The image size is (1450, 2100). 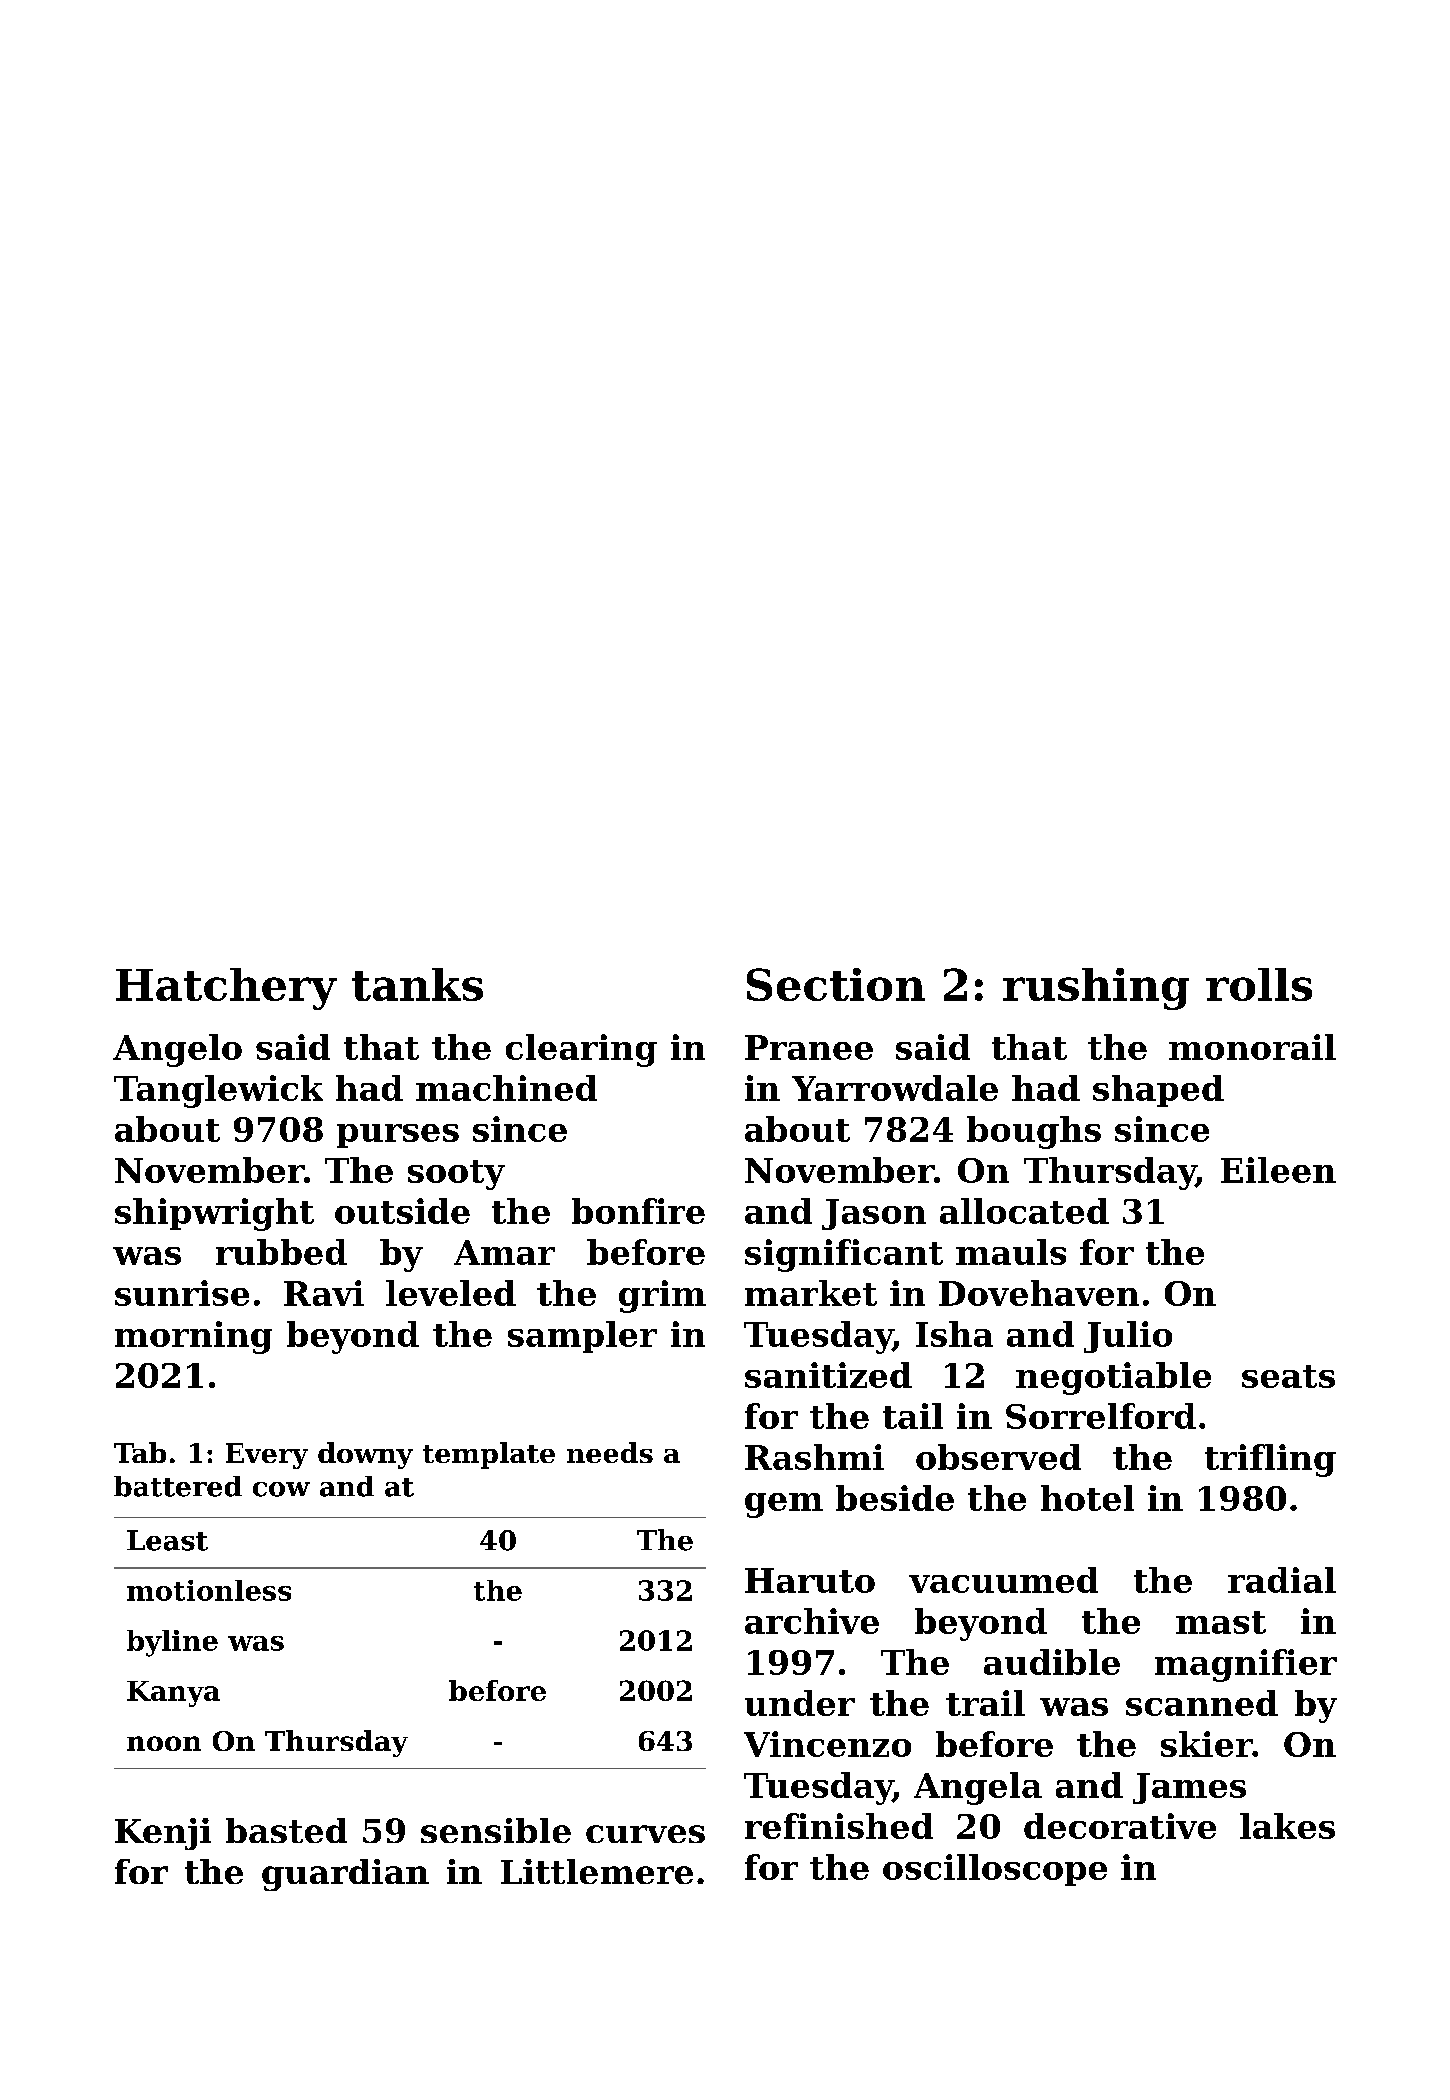 What do you see at coordinates (182, 1293) in the image?
I see `sunrise` at bounding box center [182, 1293].
